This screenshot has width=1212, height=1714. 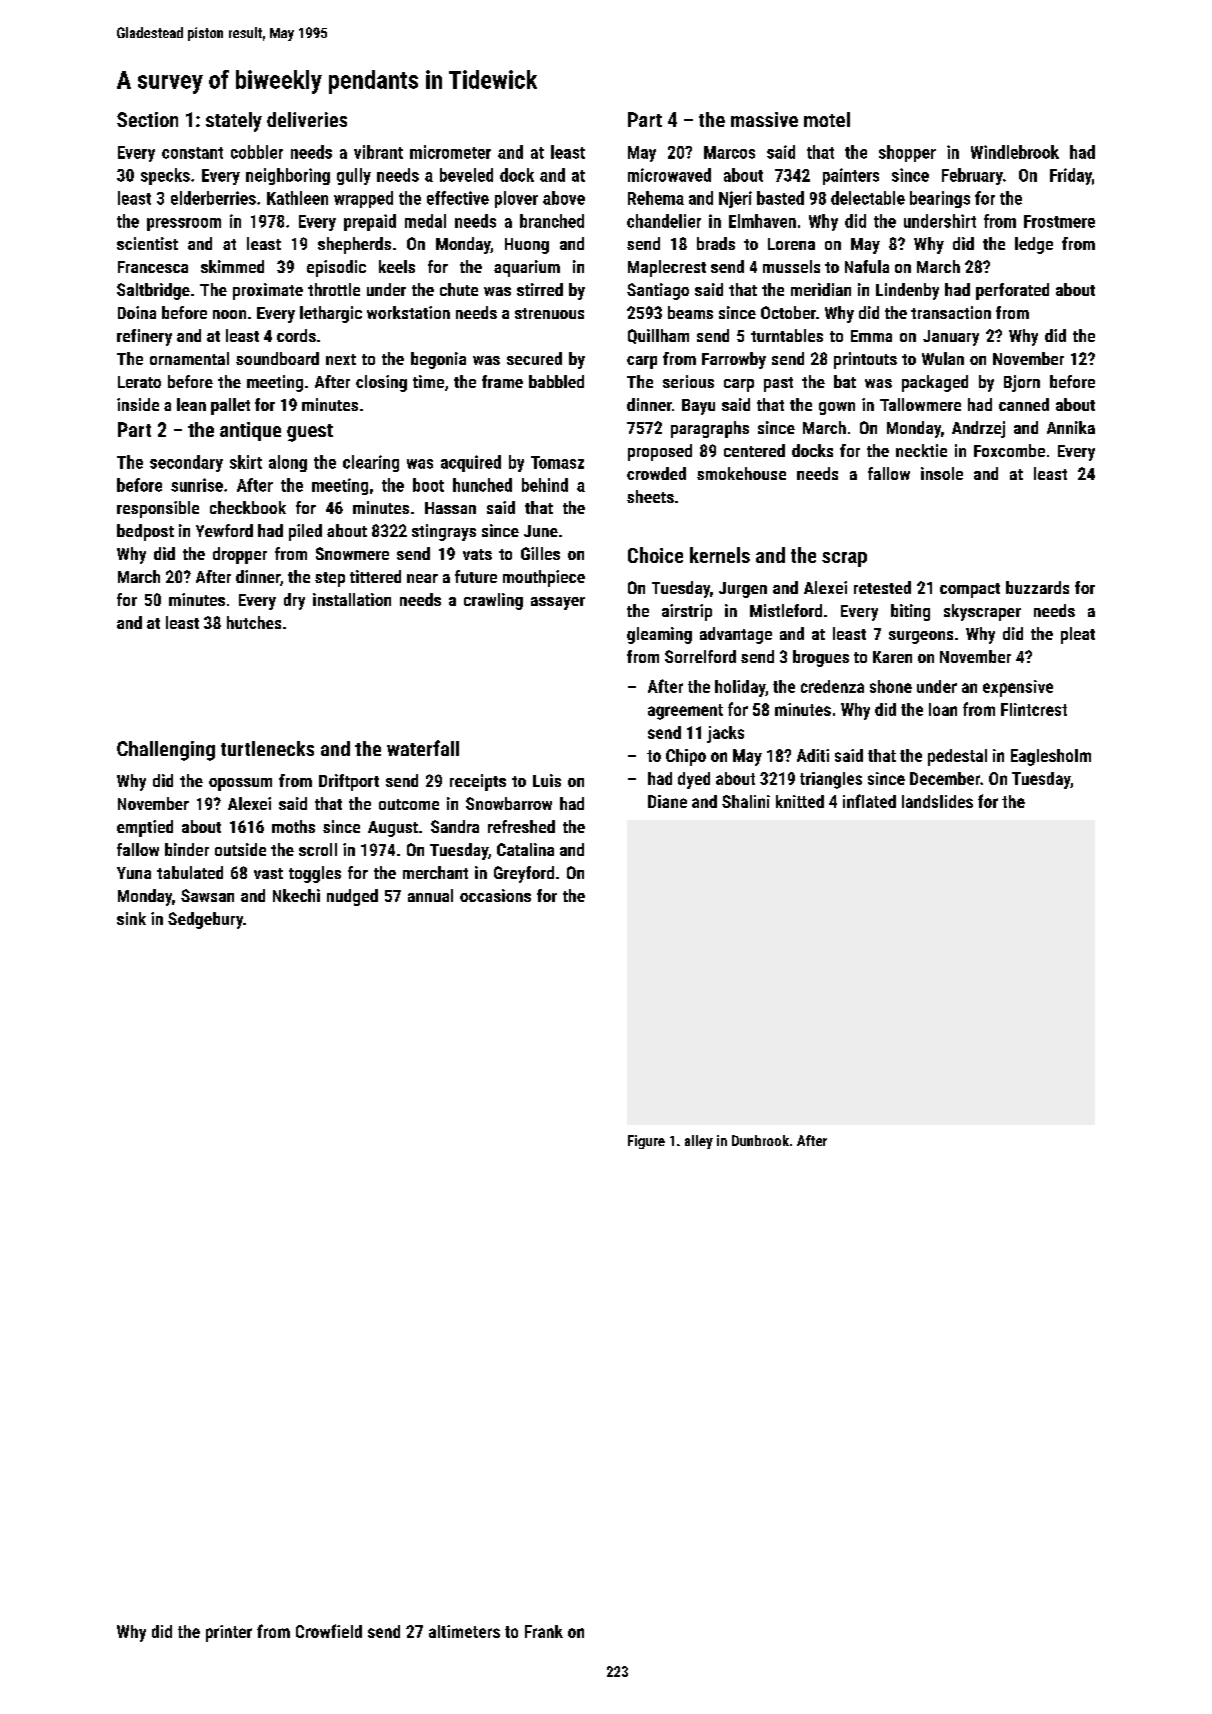 I want to click on Frank, so click(x=544, y=1631).
